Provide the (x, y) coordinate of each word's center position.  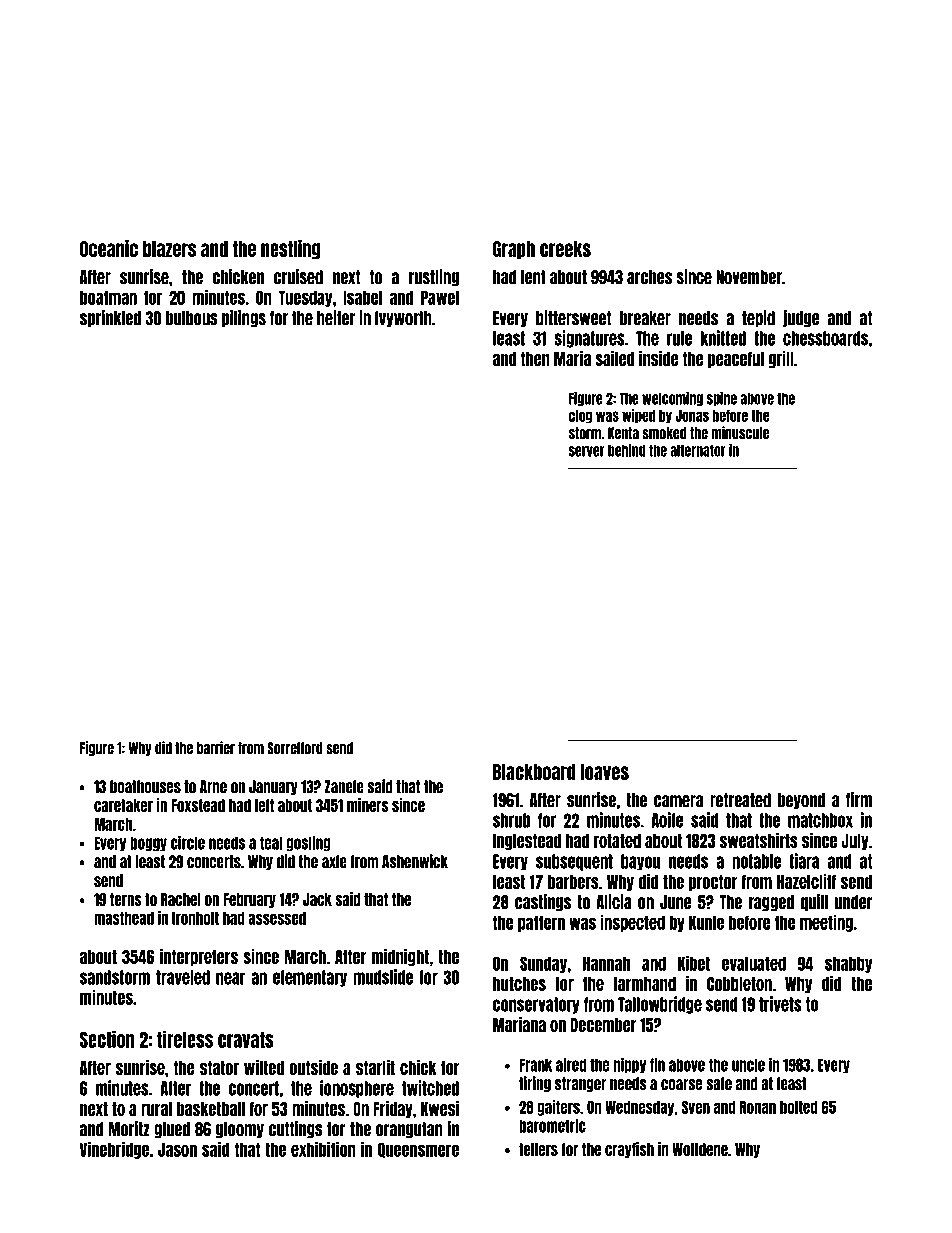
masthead (124, 918)
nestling (290, 250)
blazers (169, 249)
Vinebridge (114, 1150)
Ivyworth (403, 319)
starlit (375, 1067)
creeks (565, 249)
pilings (244, 319)
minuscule (740, 433)
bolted (799, 1107)
